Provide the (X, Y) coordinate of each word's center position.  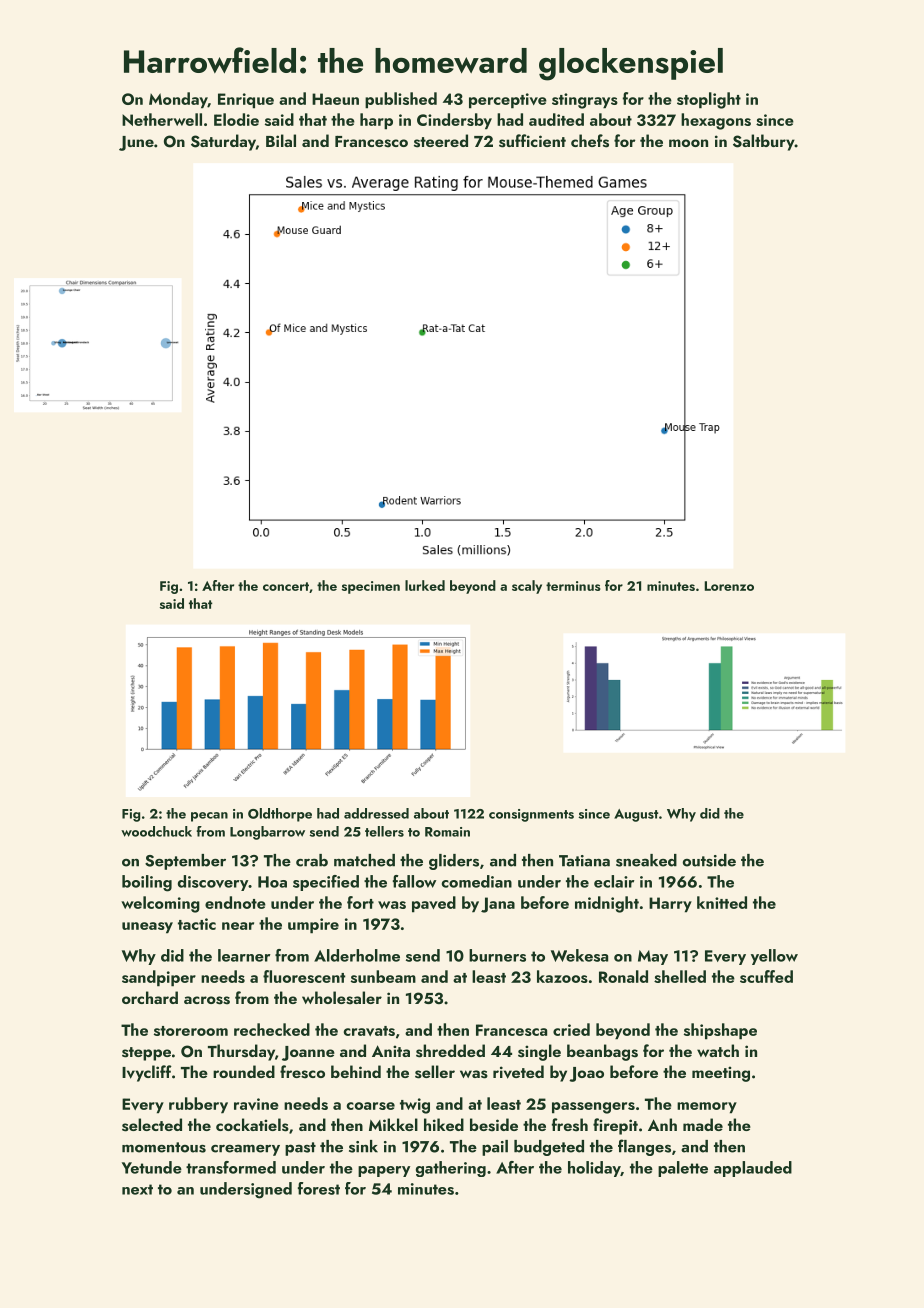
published (401, 100)
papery (384, 1171)
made (703, 1124)
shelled (680, 976)
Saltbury (764, 142)
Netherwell (162, 119)
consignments (531, 815)
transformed (231, 1167)
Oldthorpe (280, 815)
